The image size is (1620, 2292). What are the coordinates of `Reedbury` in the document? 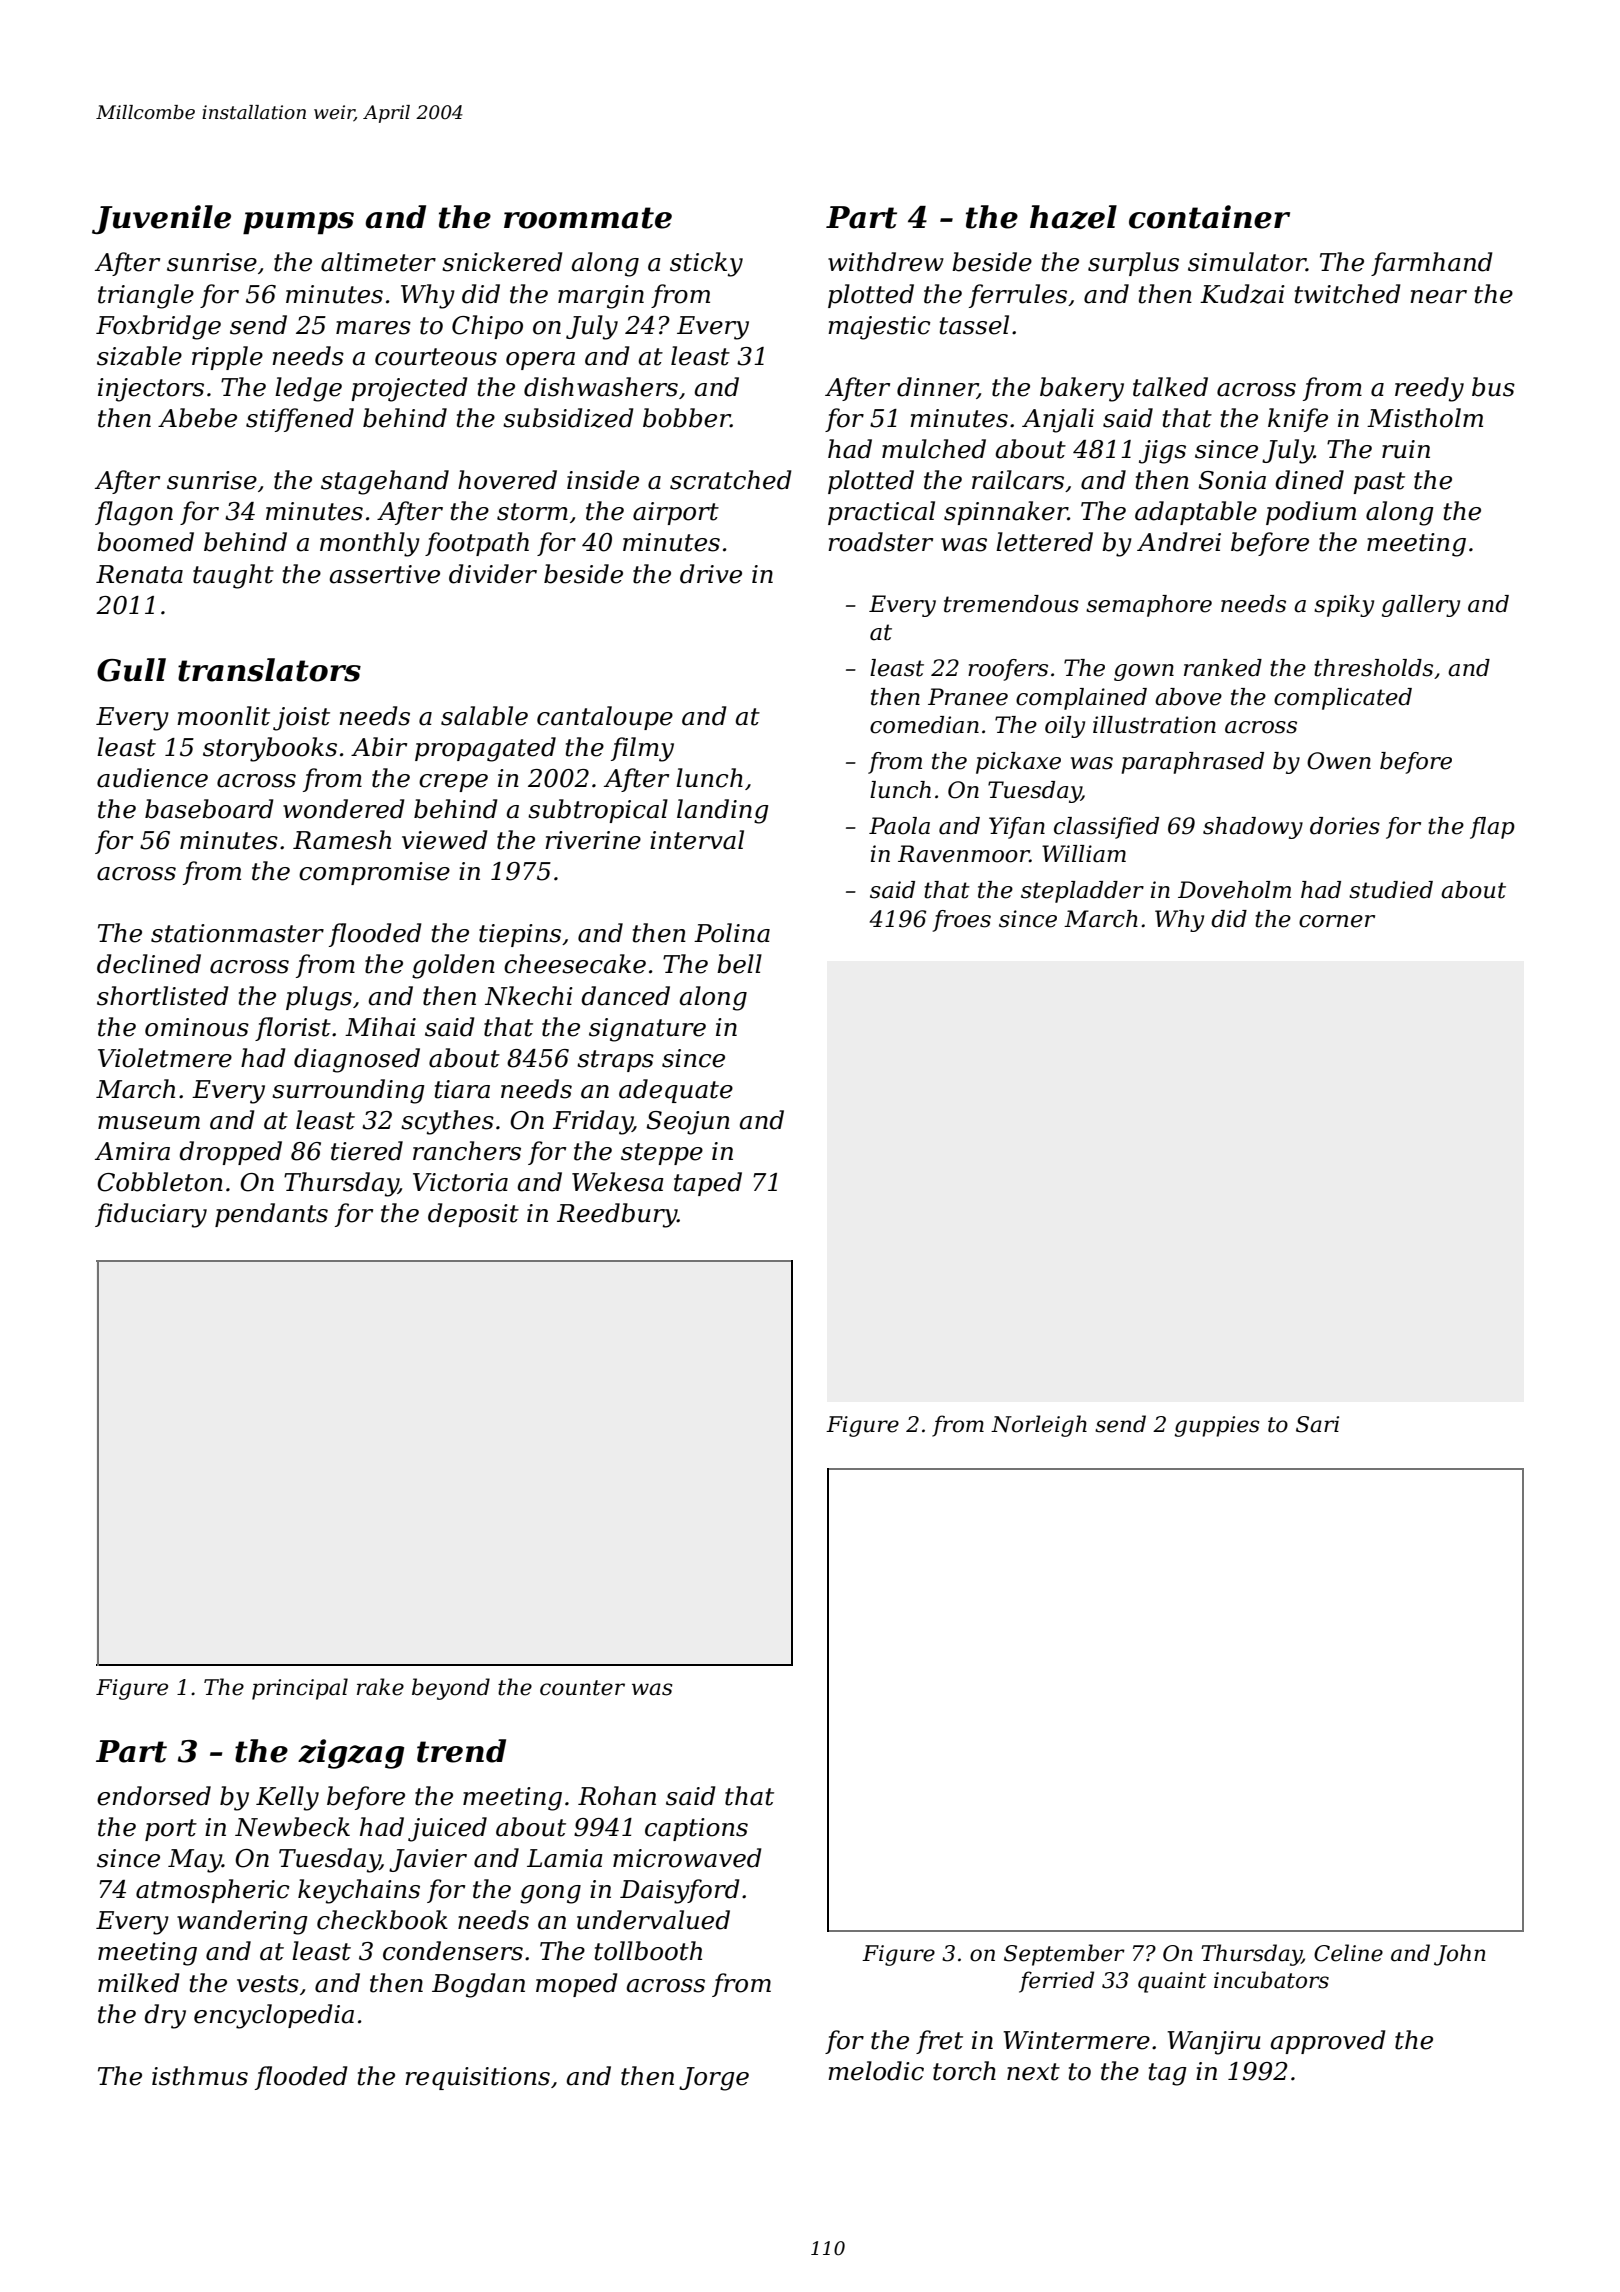 It's located at (617, 1215).
